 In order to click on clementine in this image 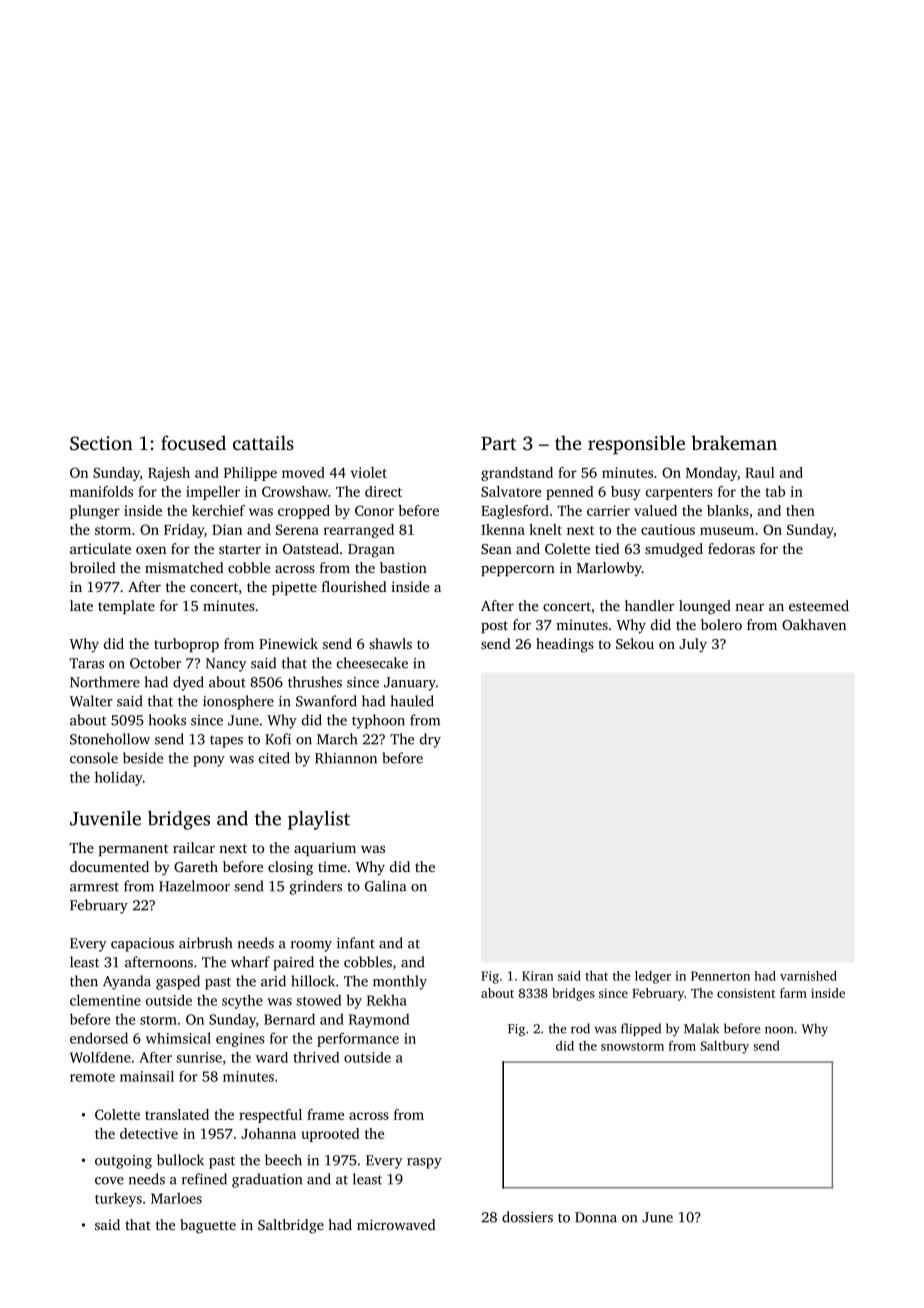, I will do `click(105, 1000)`.
